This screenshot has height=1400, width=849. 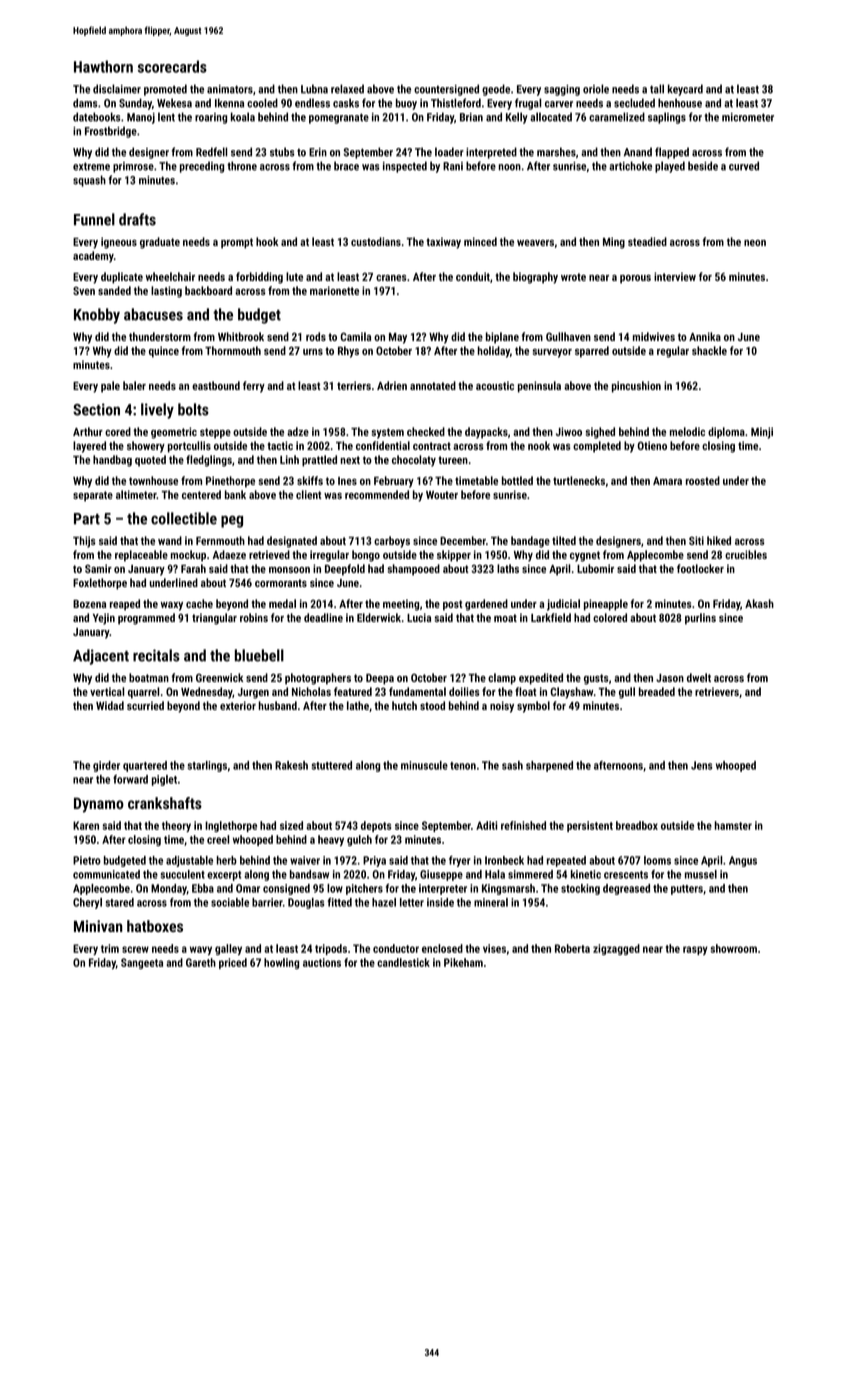 I want to click on roosted, so click(x=703, y=480).
